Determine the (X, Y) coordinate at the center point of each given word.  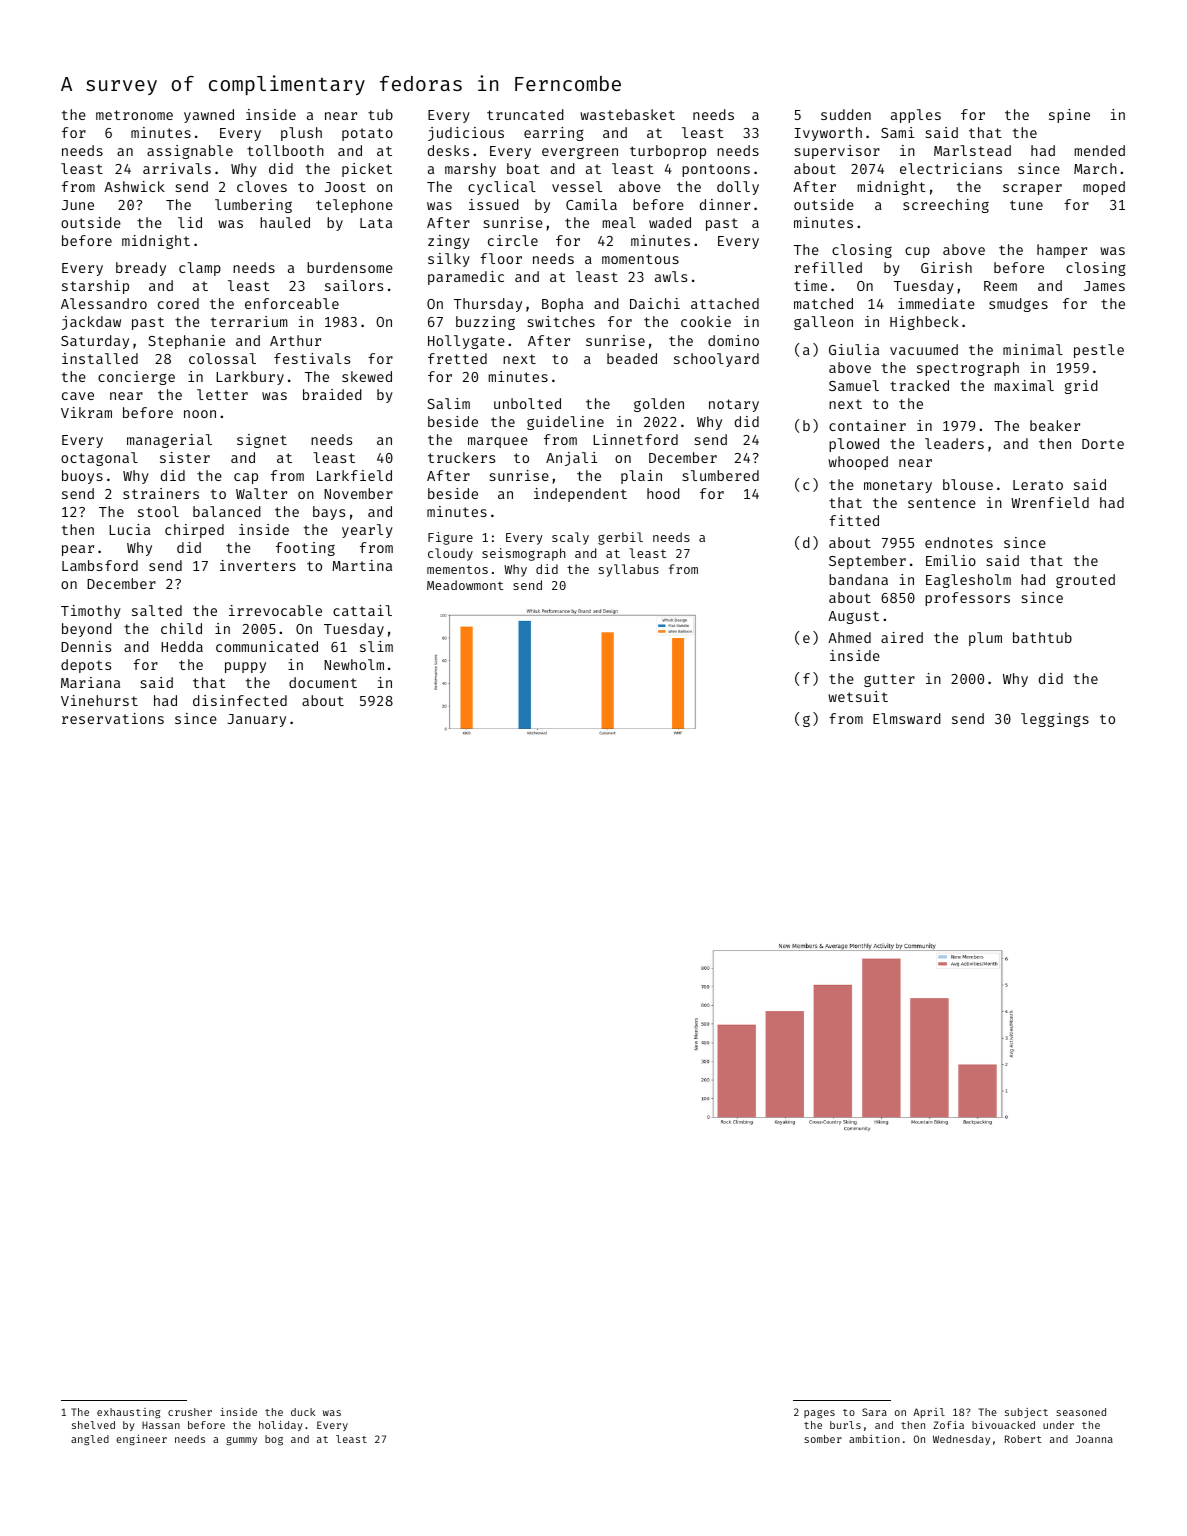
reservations (113, 718)
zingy (449, 242)
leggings (1055, 720)
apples (916, 116)
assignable (190, 152)
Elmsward (907, 718)
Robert (1023, 1439)
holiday (281, 1426)
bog (274, 1440)
